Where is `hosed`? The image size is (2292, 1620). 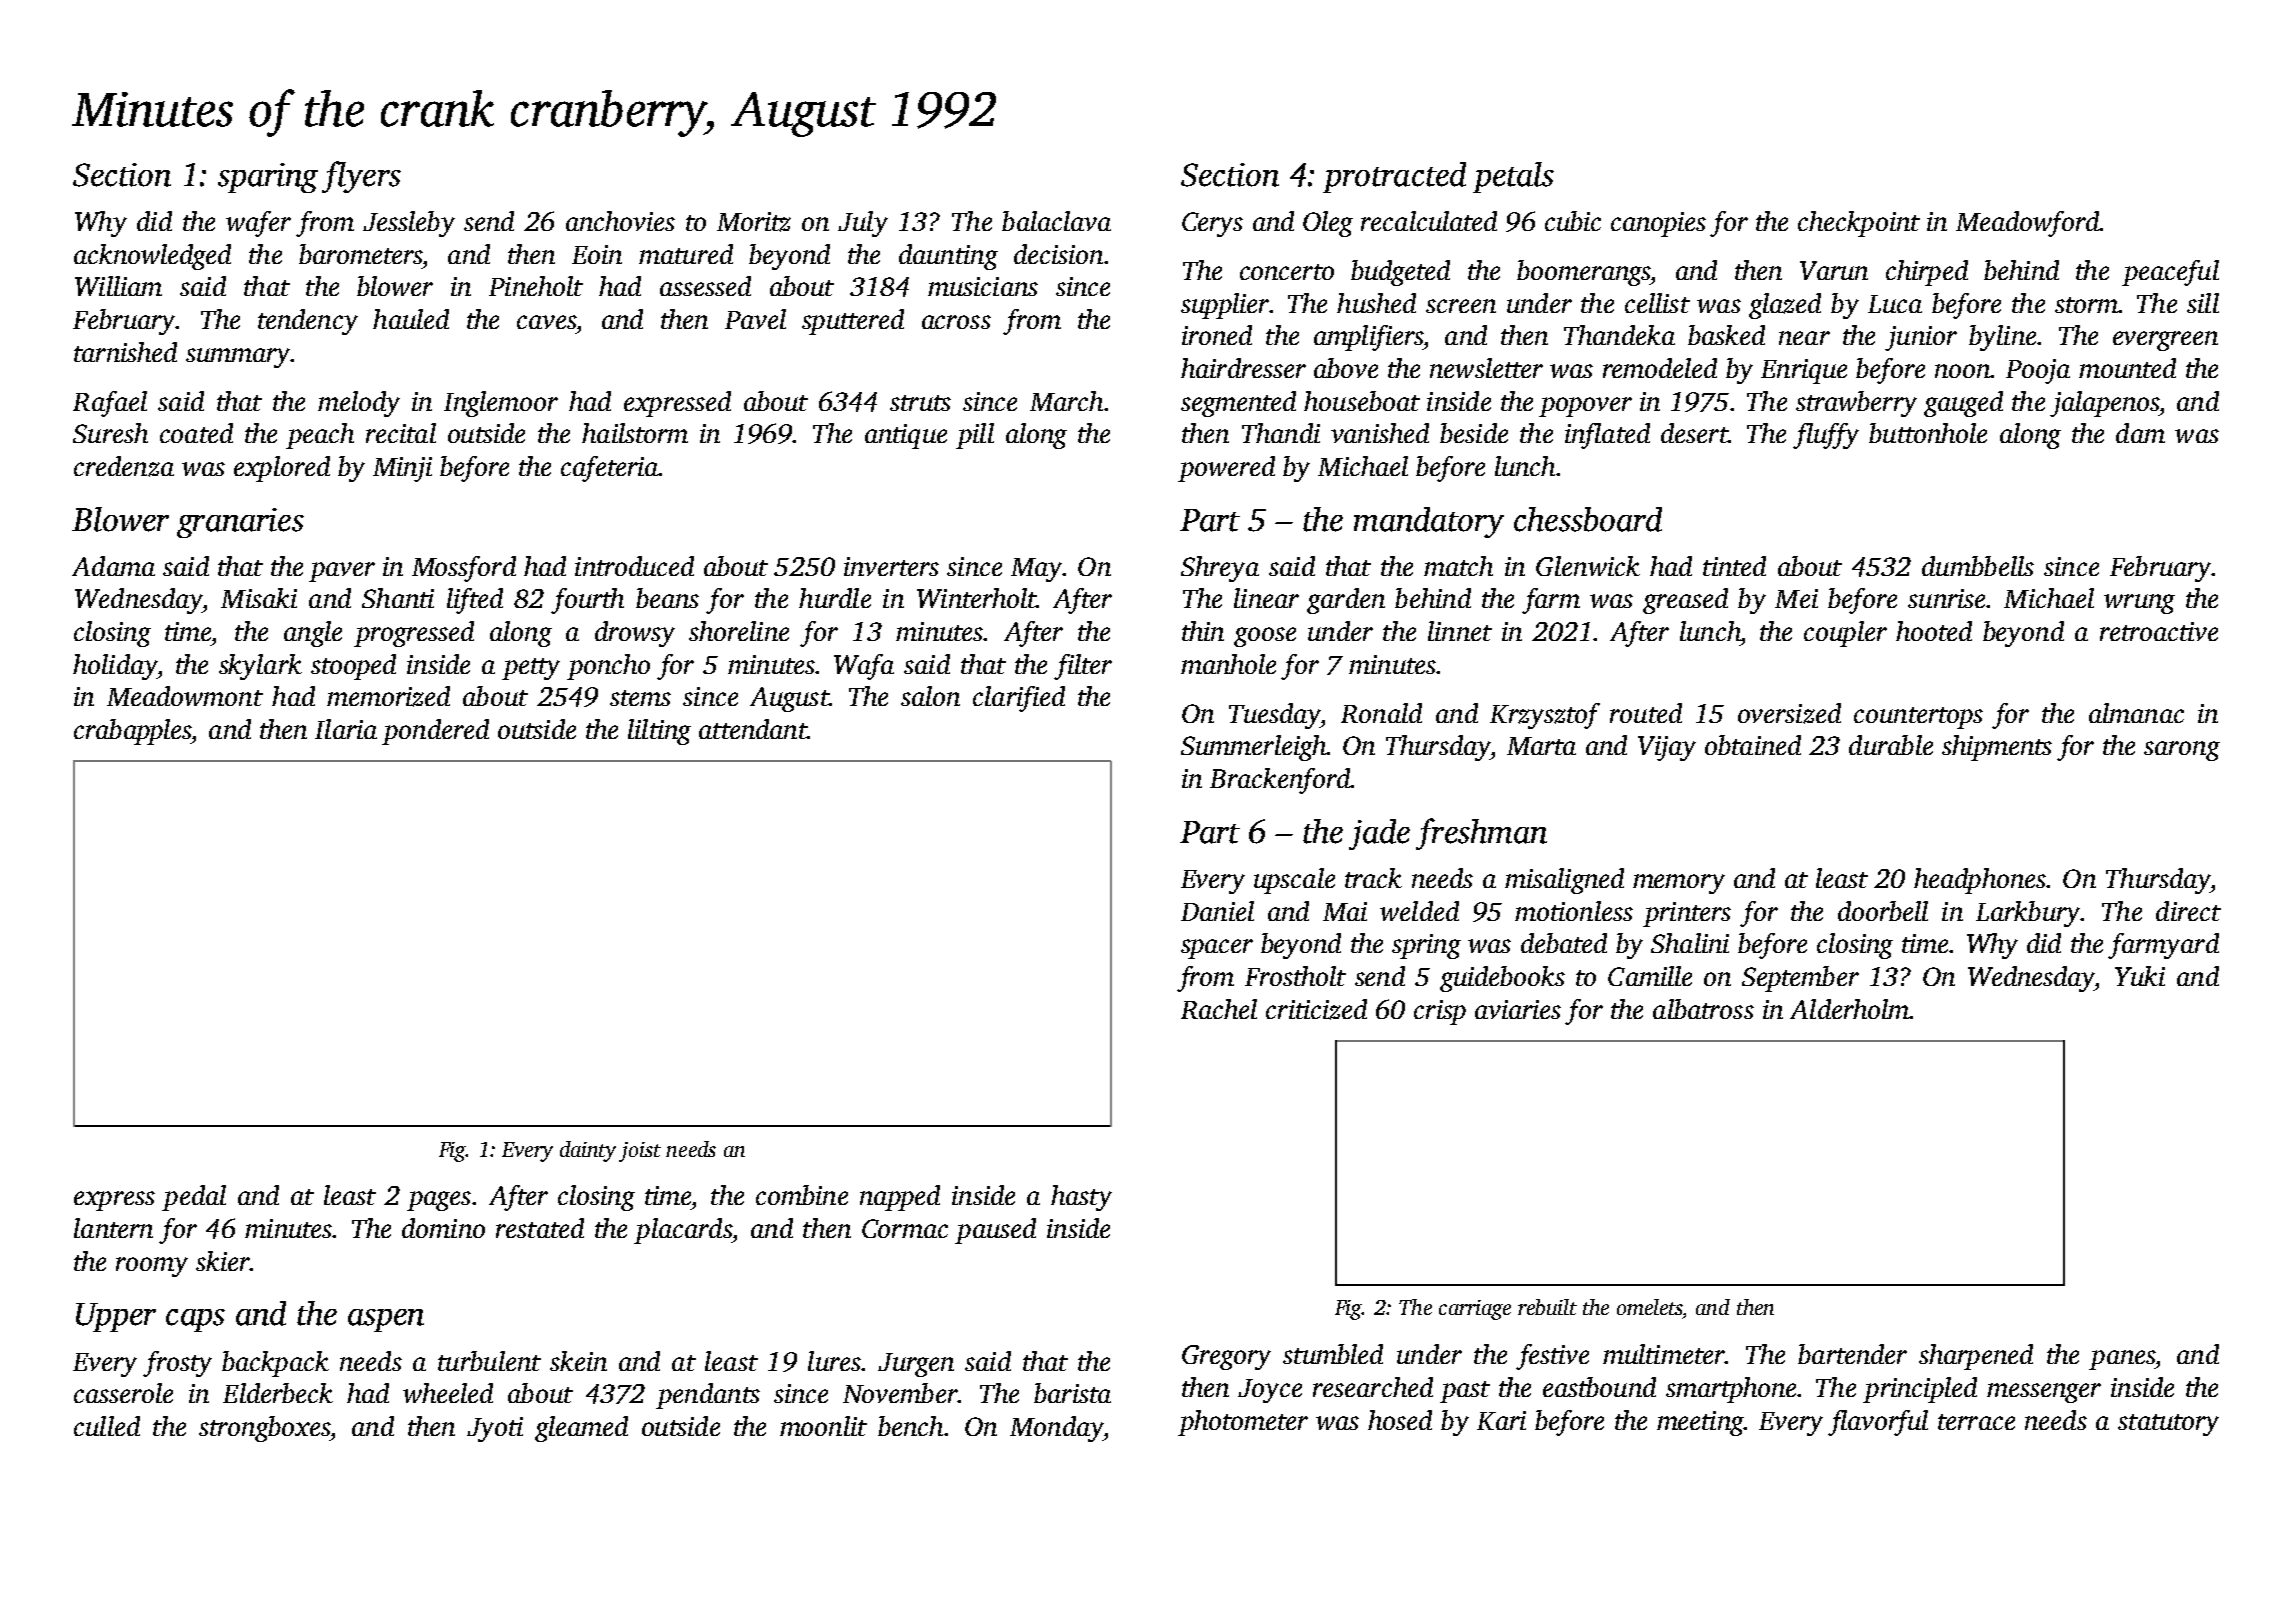 hosed is located at coordinates (1400, 1420).
